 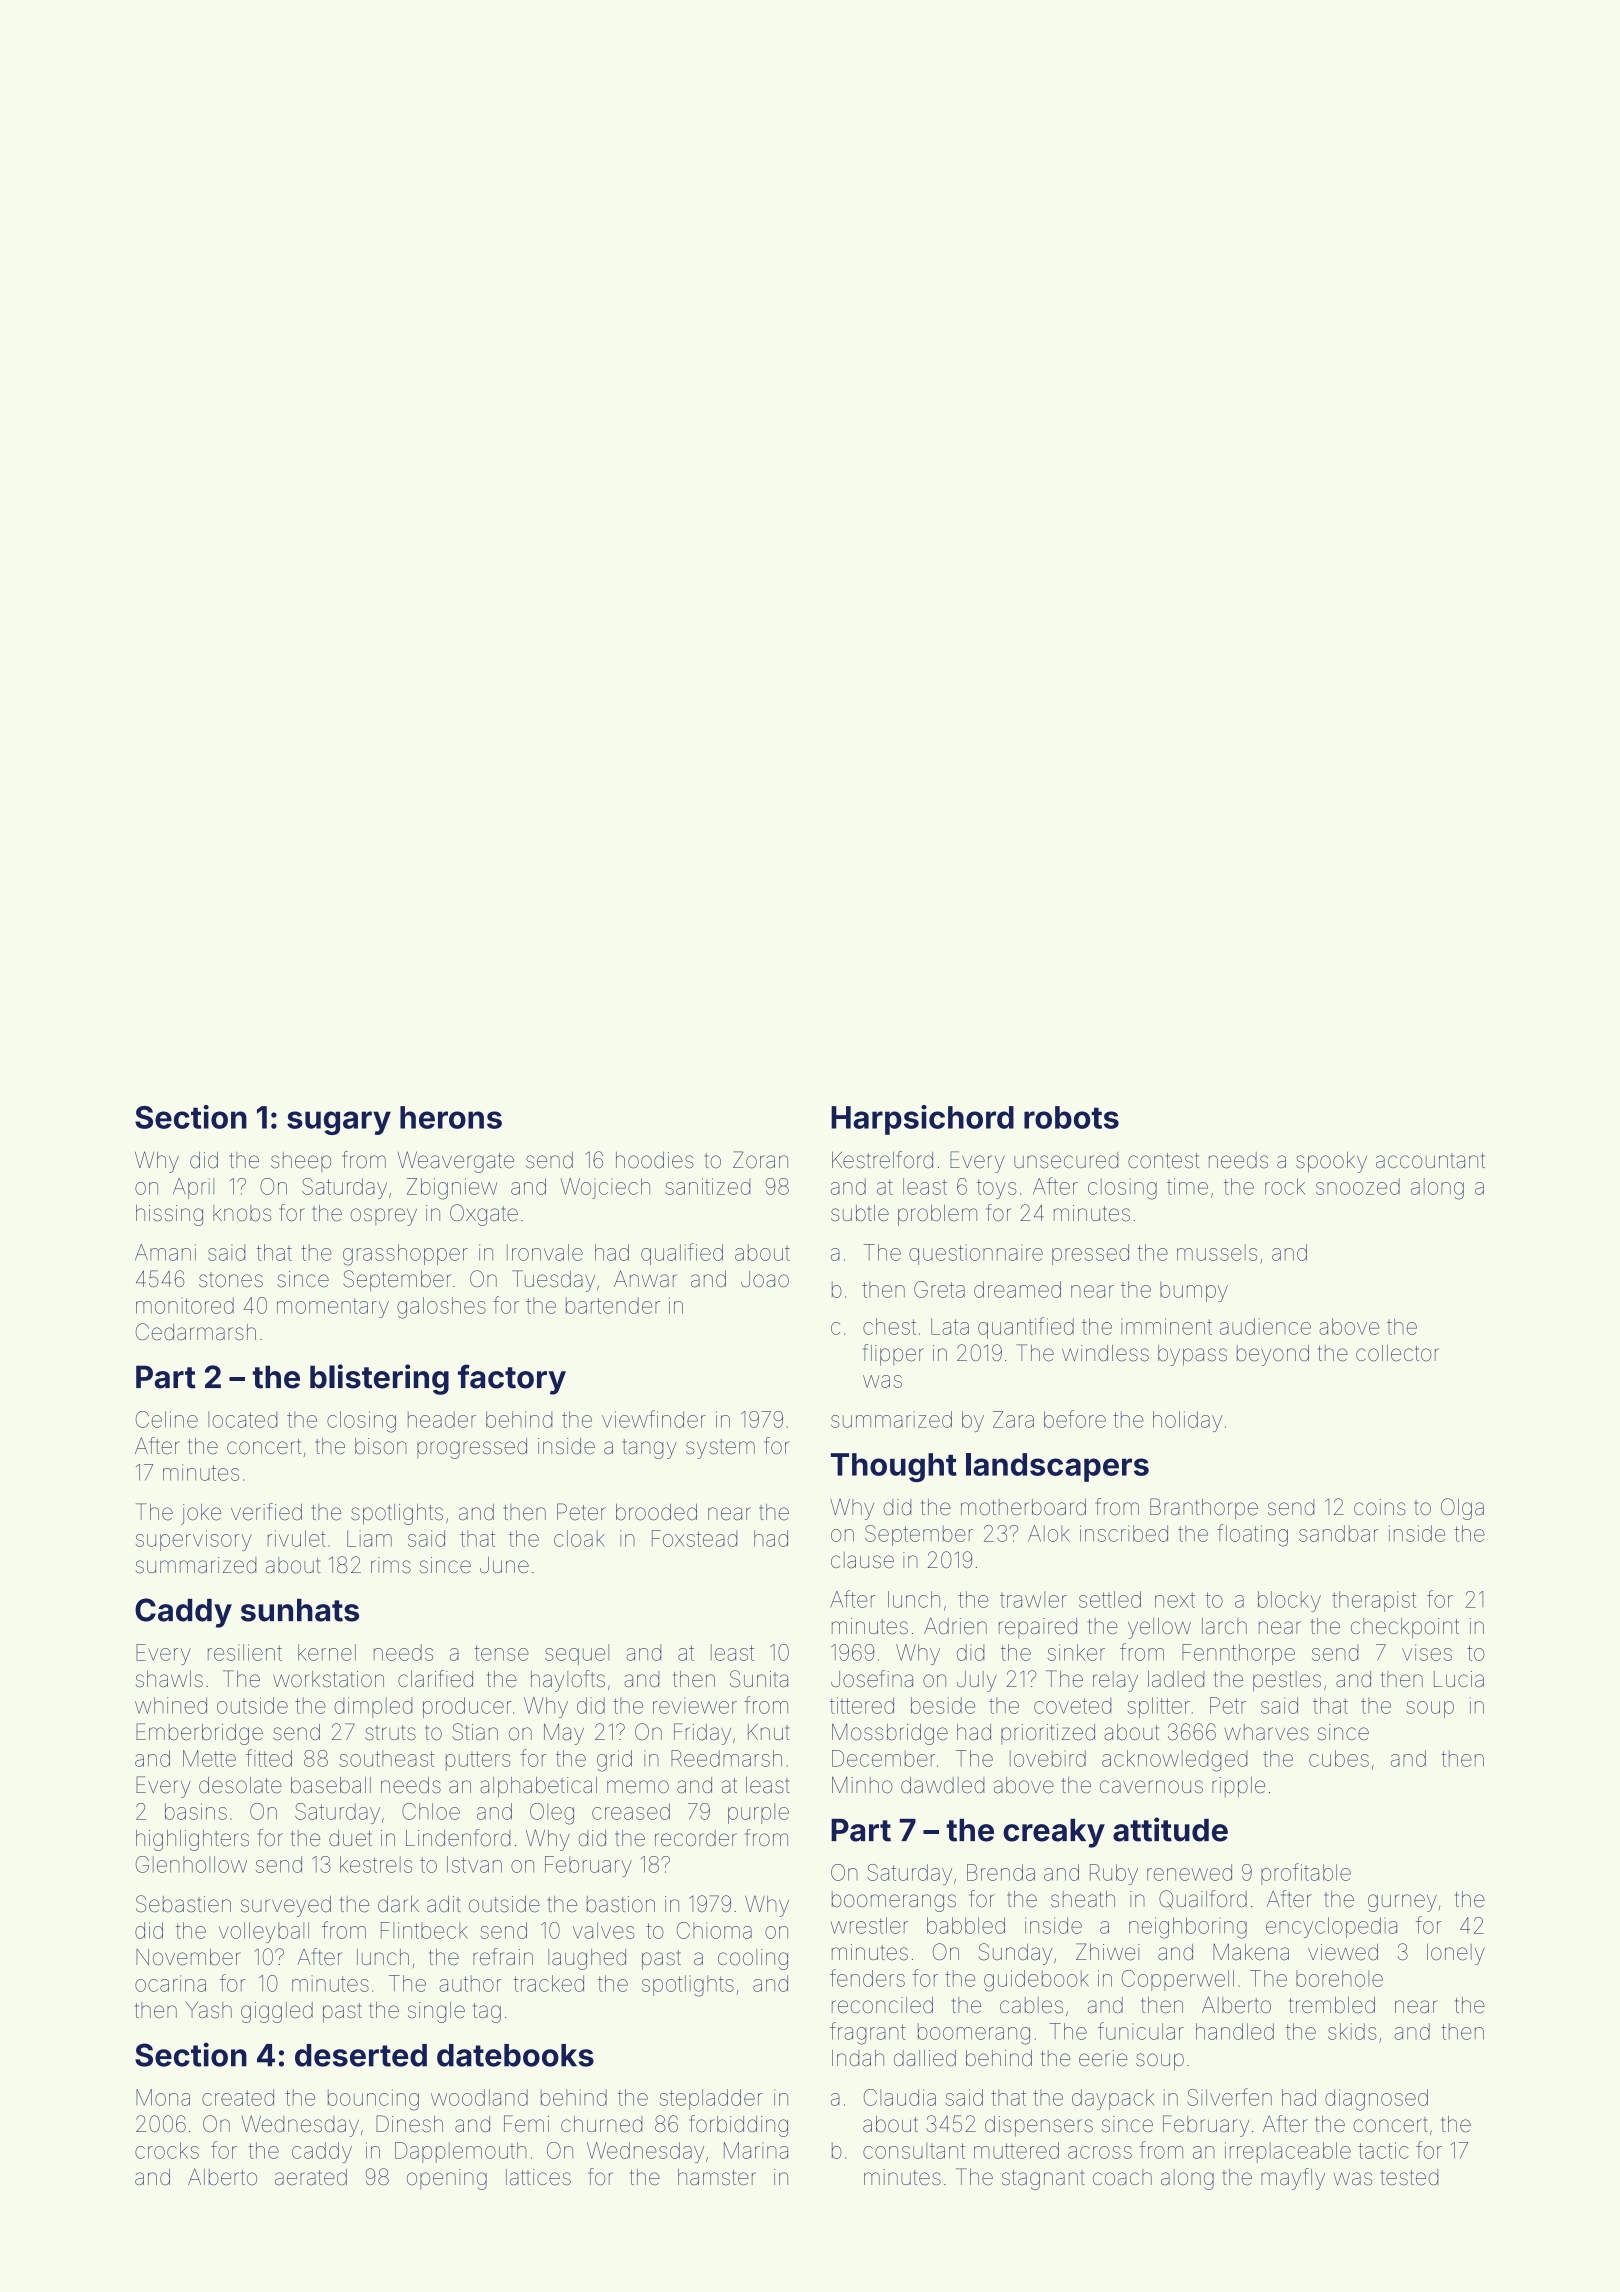 What do you see at coordinates (862, 1785) in the screenshot?
I see `Minho` at bounding box center [862, 1785].
